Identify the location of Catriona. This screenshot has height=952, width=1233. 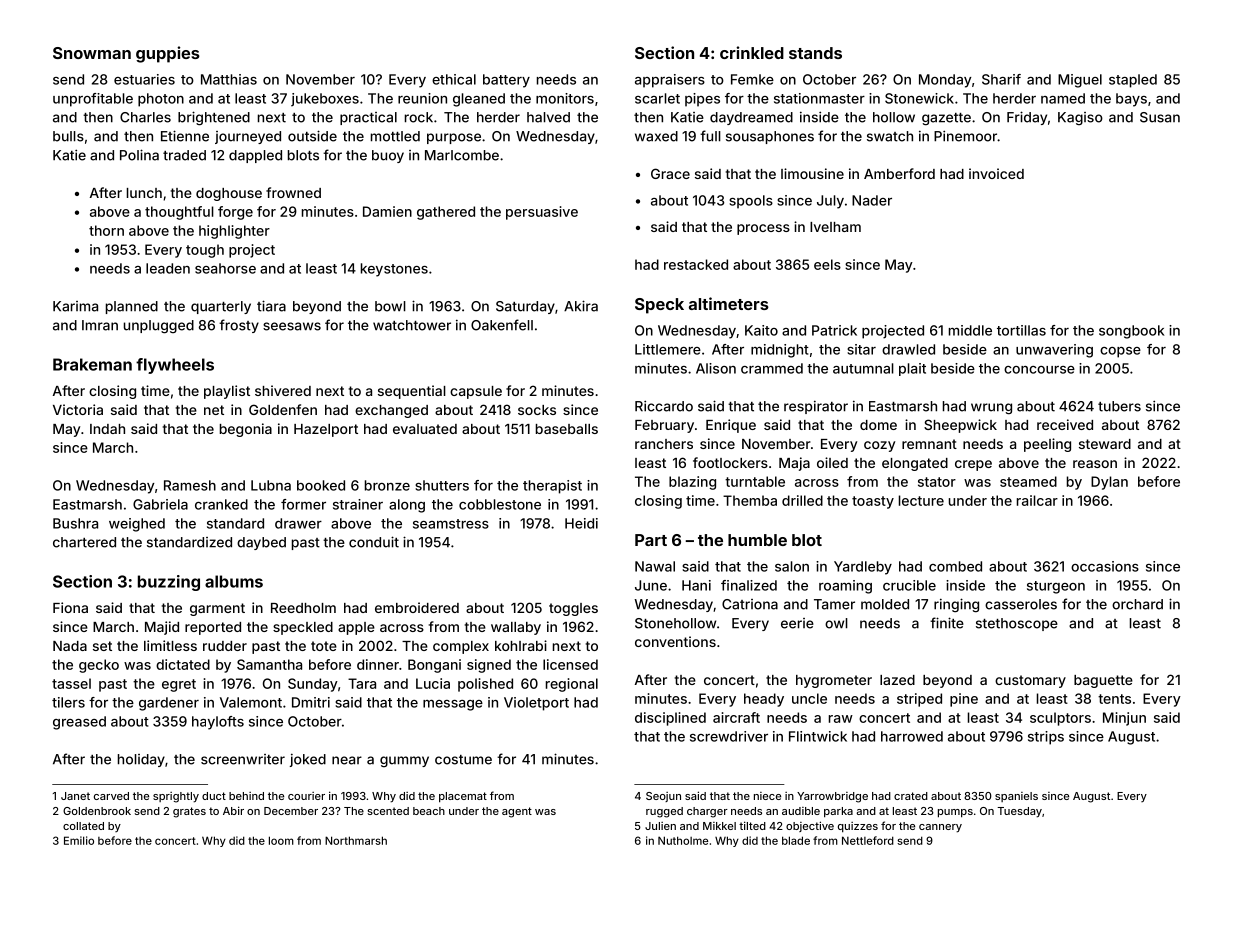
(750, 604).
